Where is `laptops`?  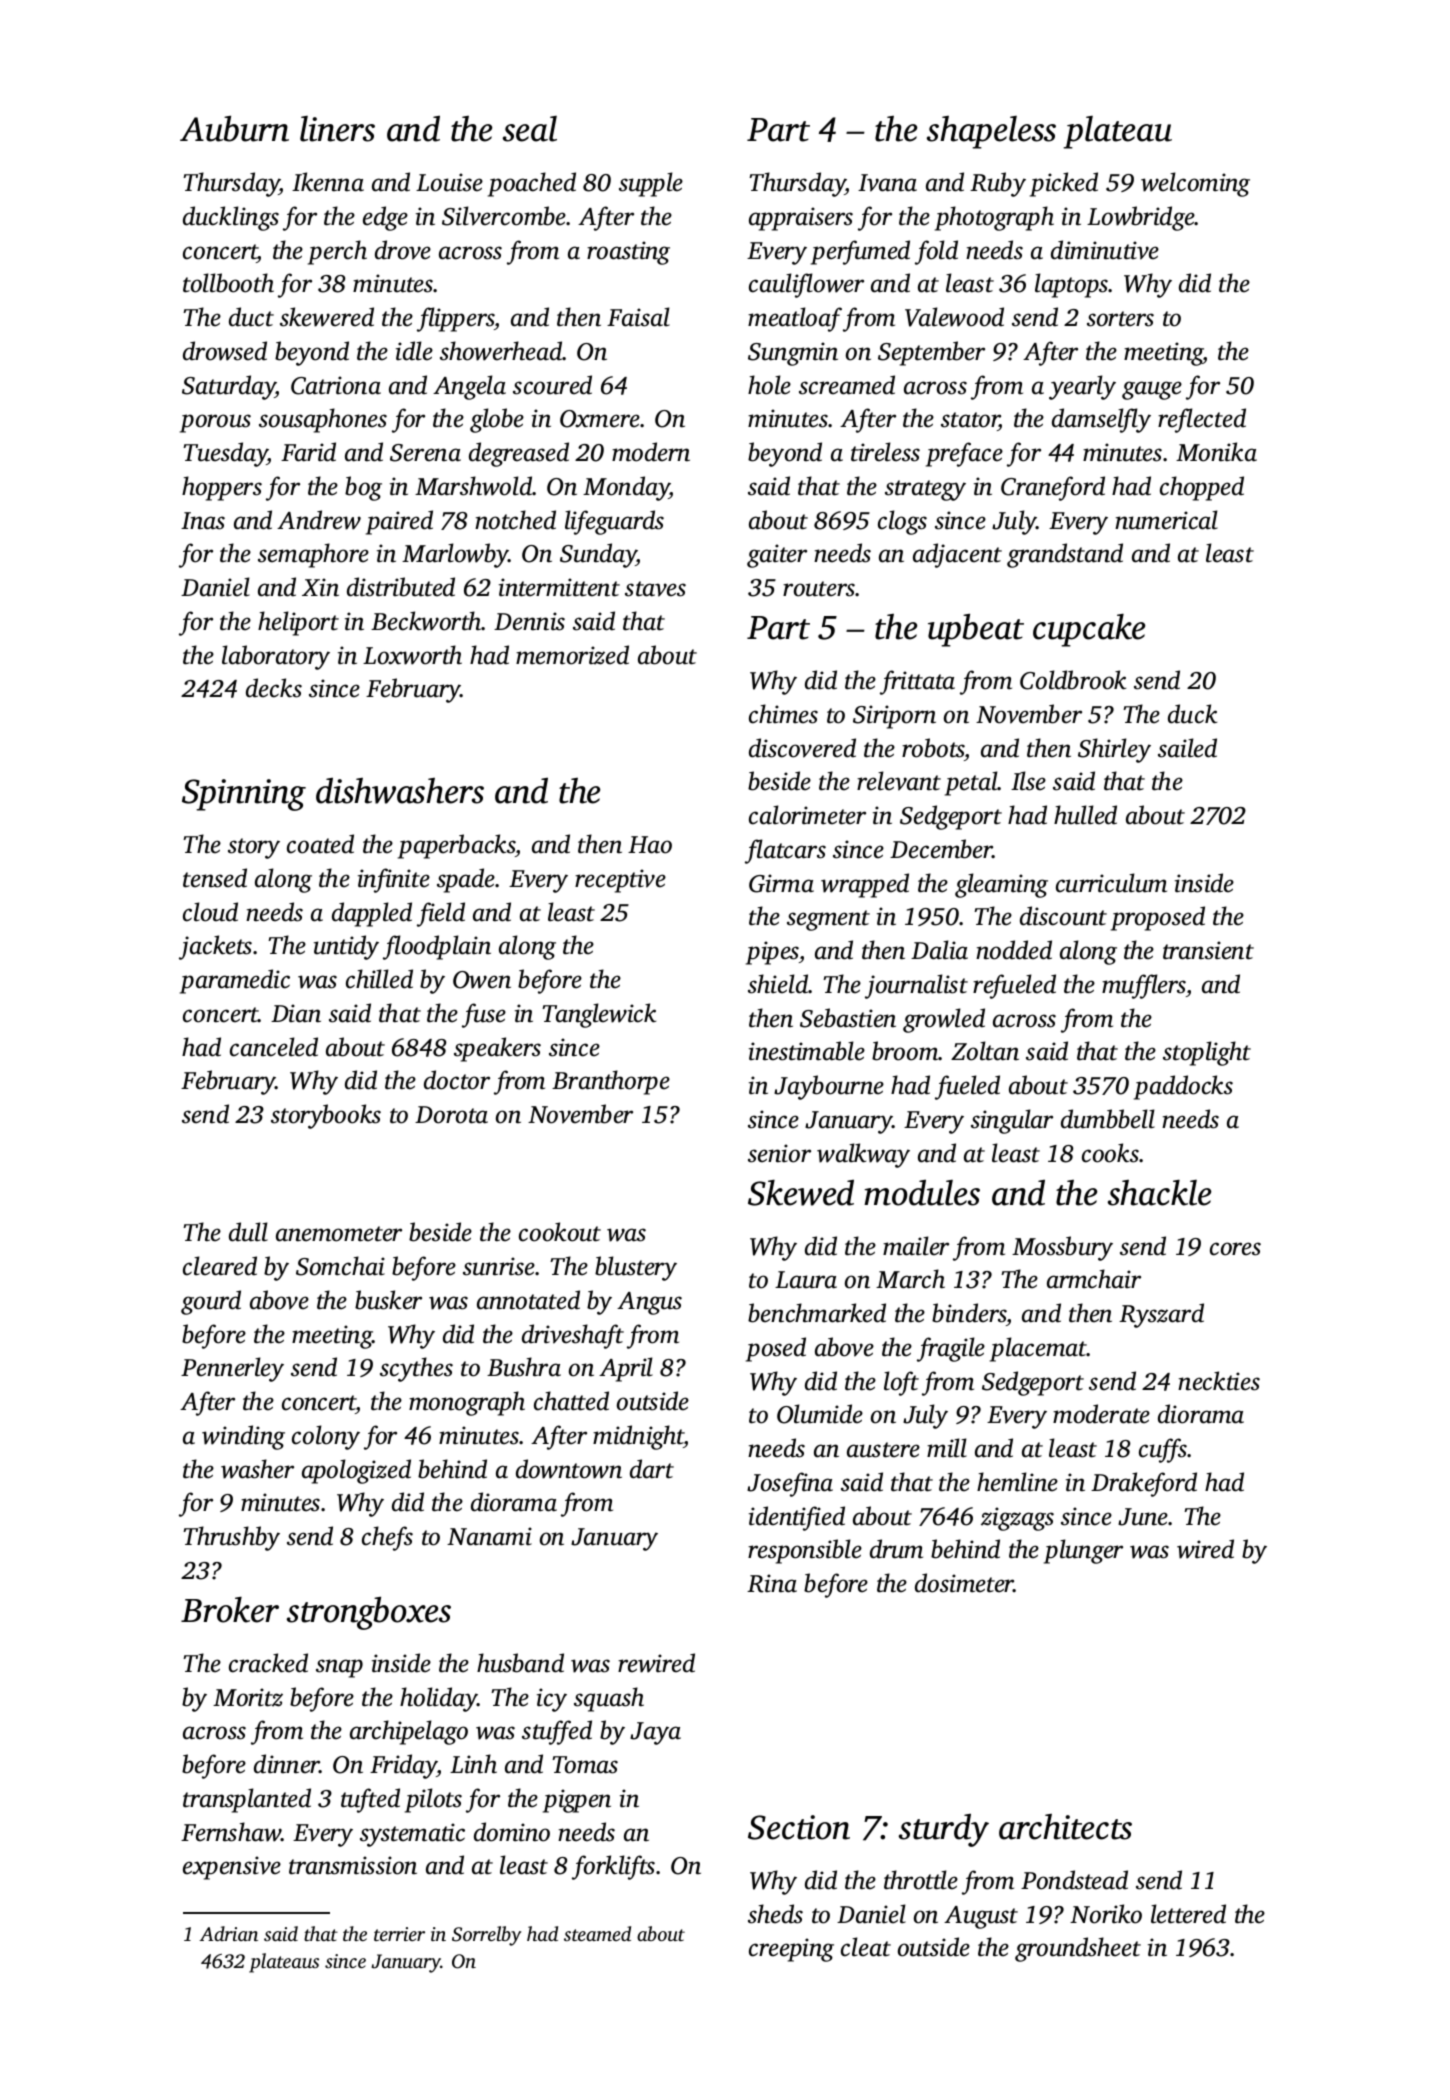 laptops is located at coordinates (1072, 285).
